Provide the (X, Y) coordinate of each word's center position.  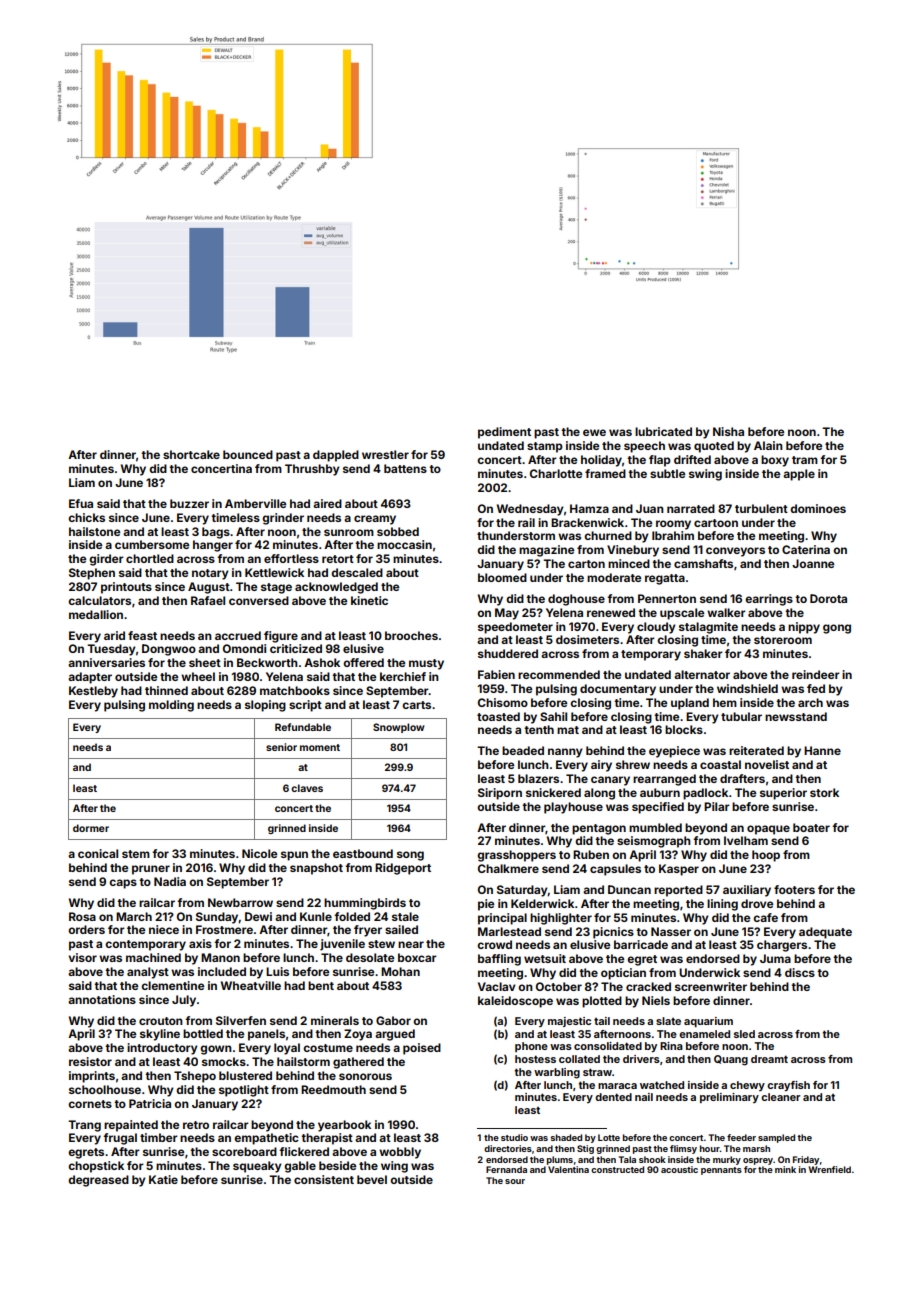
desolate (370, 957)
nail (644, 1097)
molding (171, 706)
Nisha (728, 431)
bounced (248, 454)
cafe (765, 917)
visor (82, 957)
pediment (504, 433)
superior (783, 794)
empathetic (266, 1139)
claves (307, 788)
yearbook (344, 1126)
